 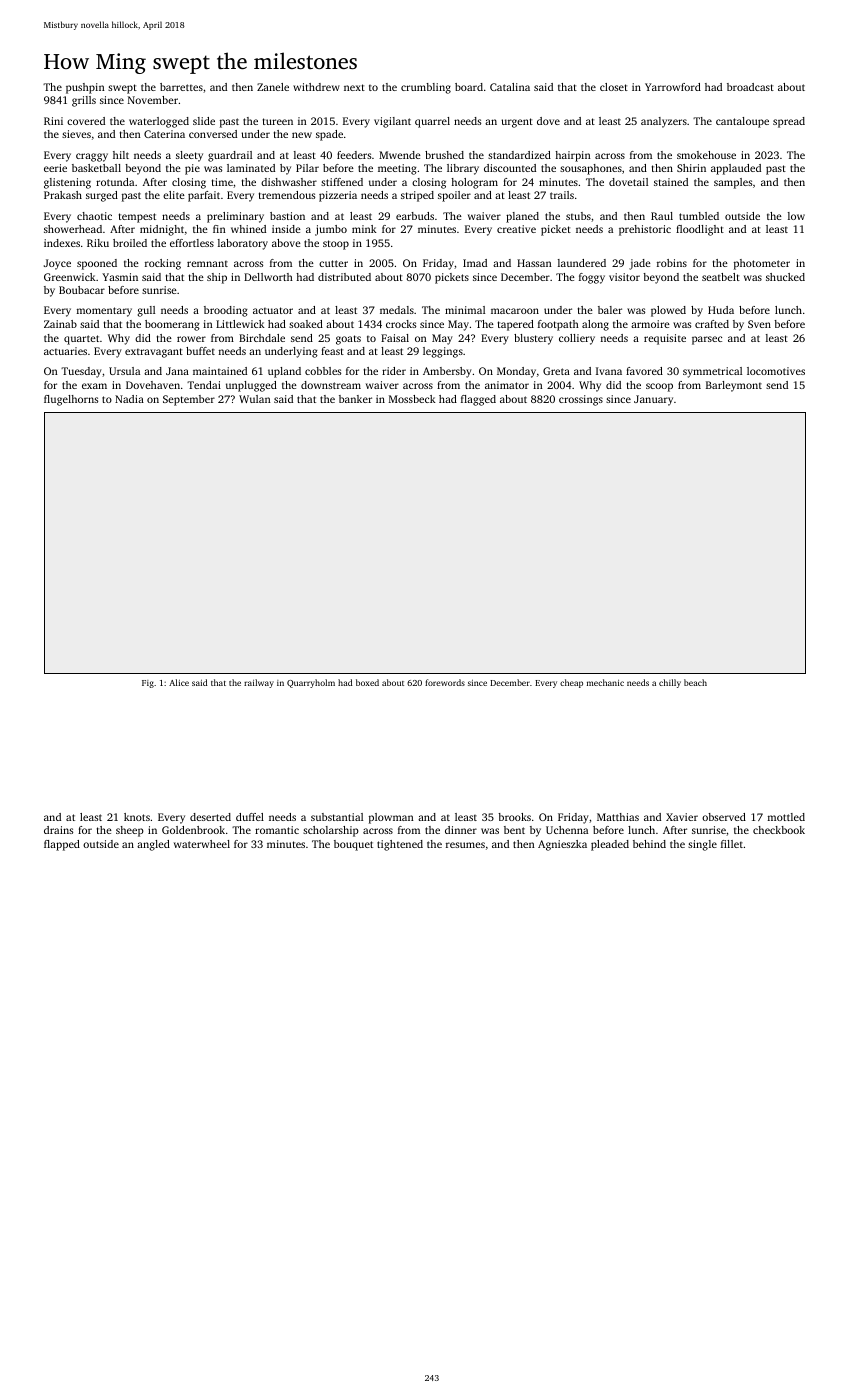 What do you see at coordinates (57, 264) in the page?
I see `Joyce` at bounding box center [57, 264].
